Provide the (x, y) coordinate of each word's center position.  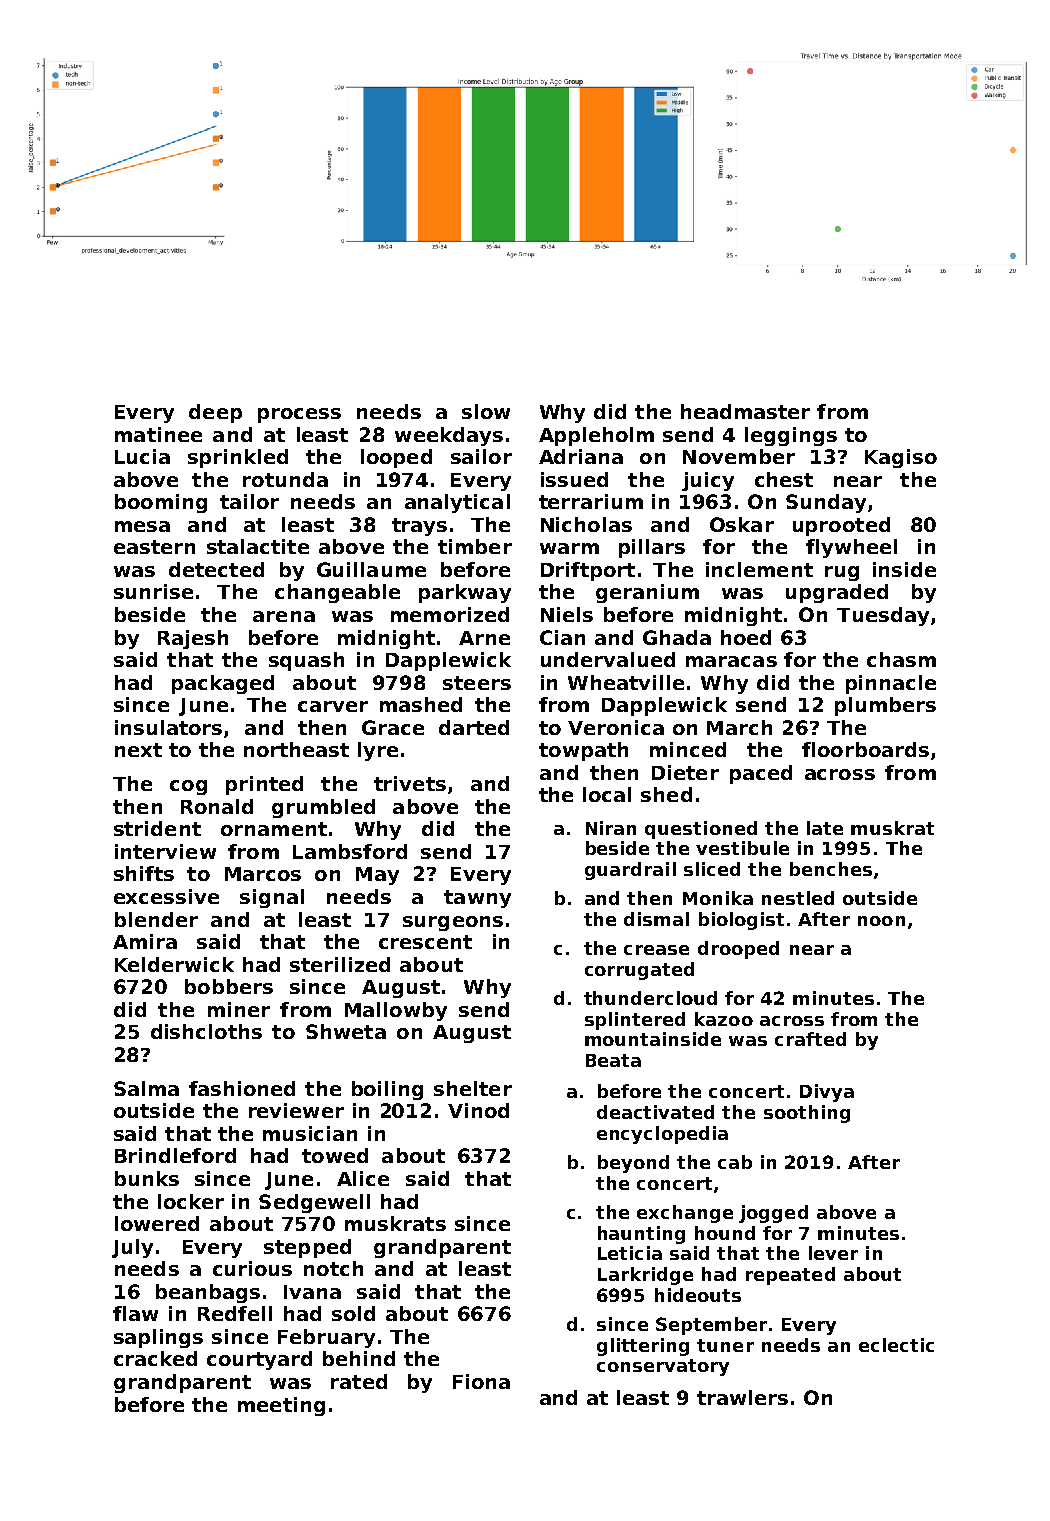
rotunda (285, 479)
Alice (363, 1178)
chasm (901, 659)
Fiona (481, 1381)
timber (475, 546)
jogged (773, 1214)
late (825, 828)
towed (335, 1155)
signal (272, 898)
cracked (155, 1358)
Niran (611, 828)
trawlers (742, 1397)
